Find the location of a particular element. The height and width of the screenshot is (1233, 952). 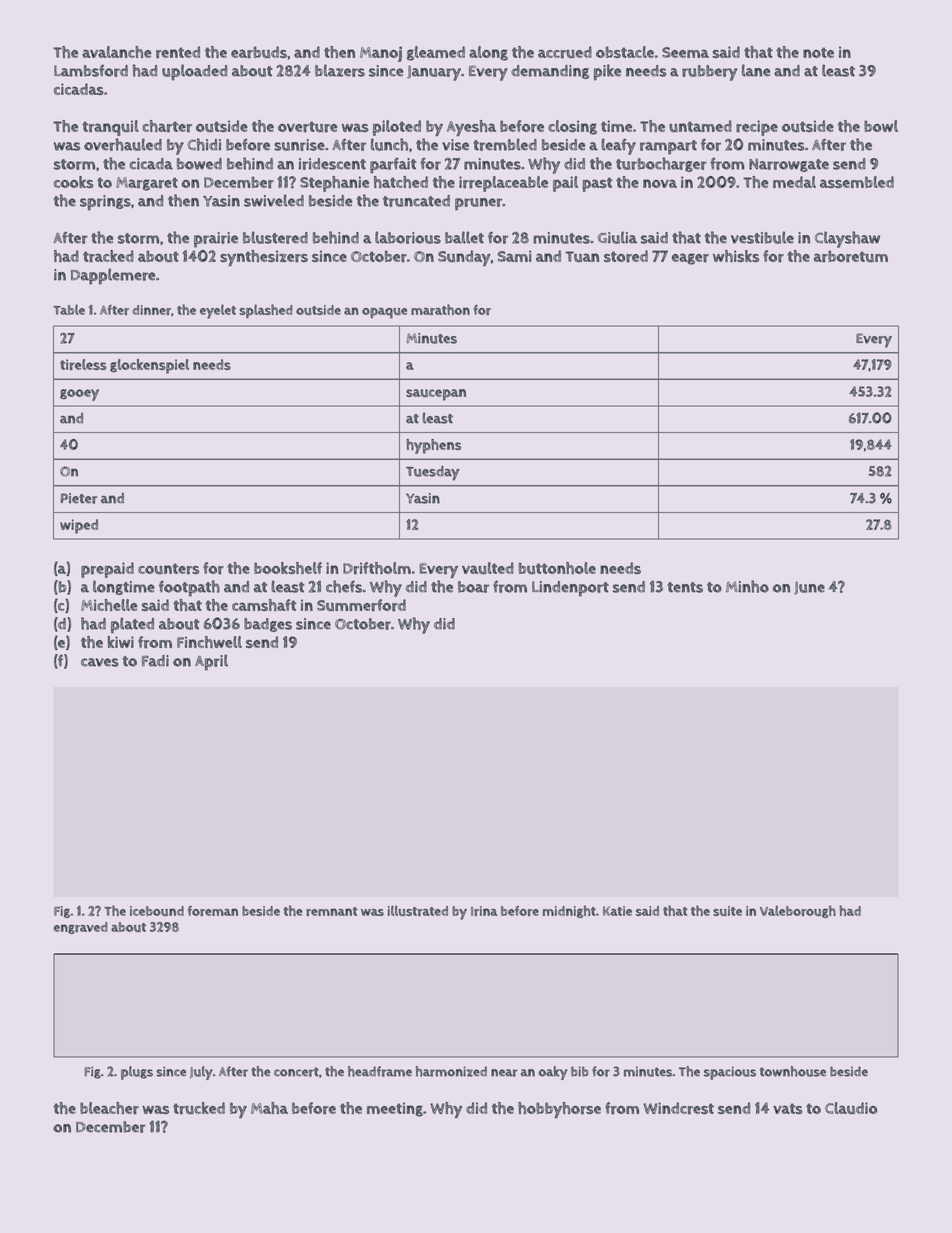

Valeborough is located at coordinates (798, 911).
